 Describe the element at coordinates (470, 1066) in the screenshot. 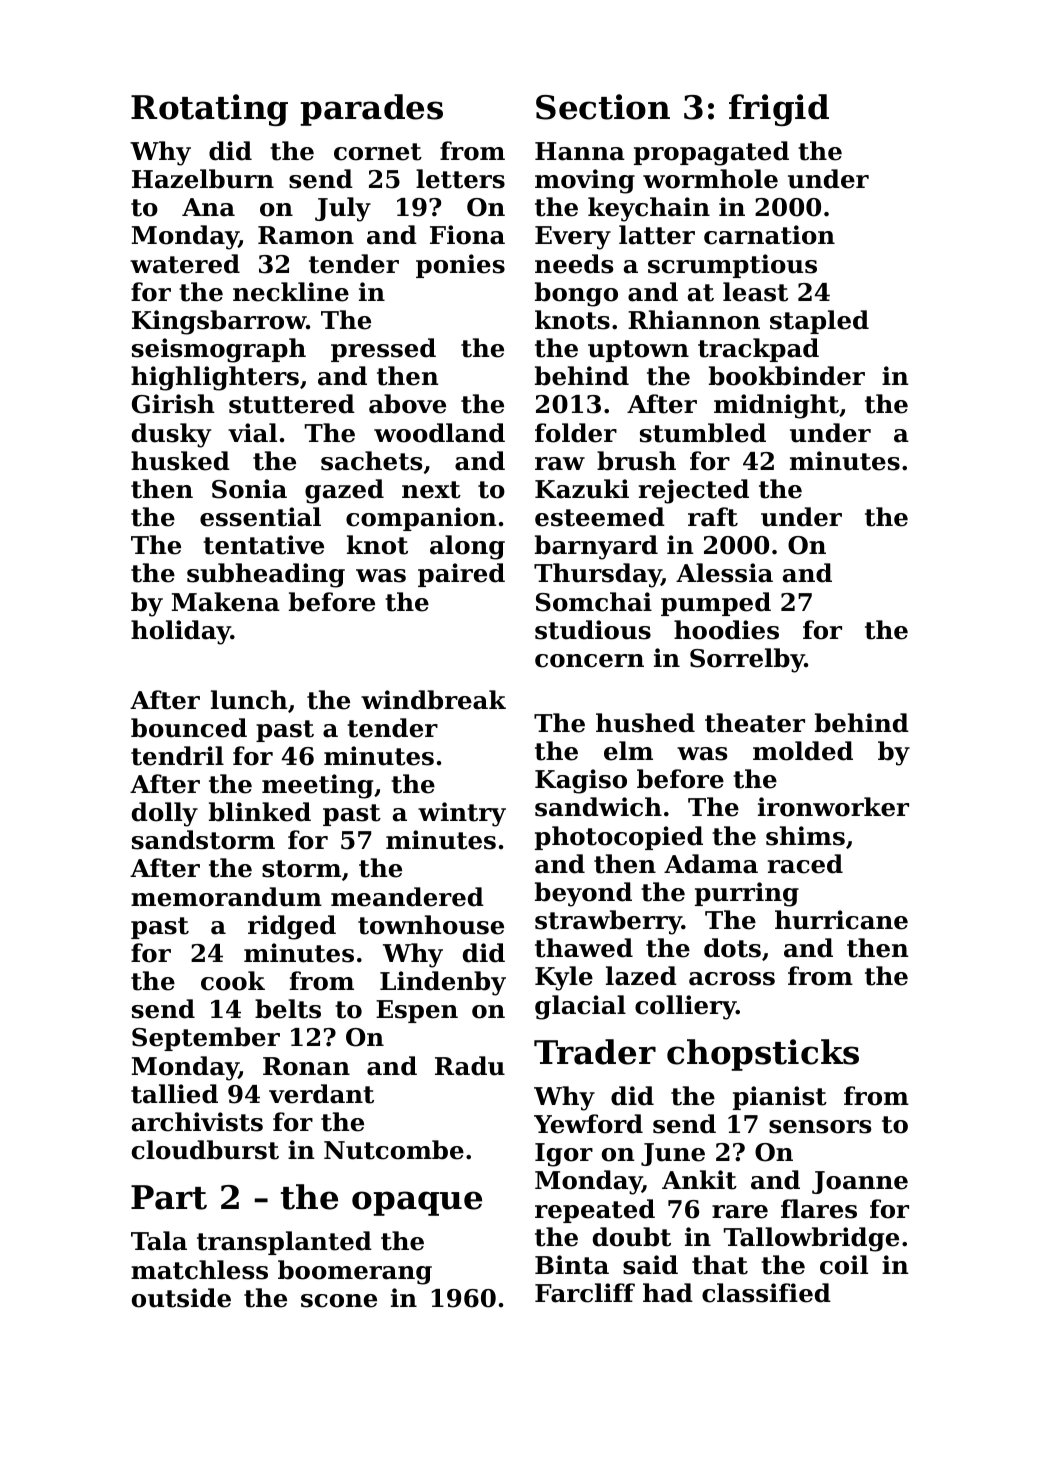

I see `Radu` at that location.
